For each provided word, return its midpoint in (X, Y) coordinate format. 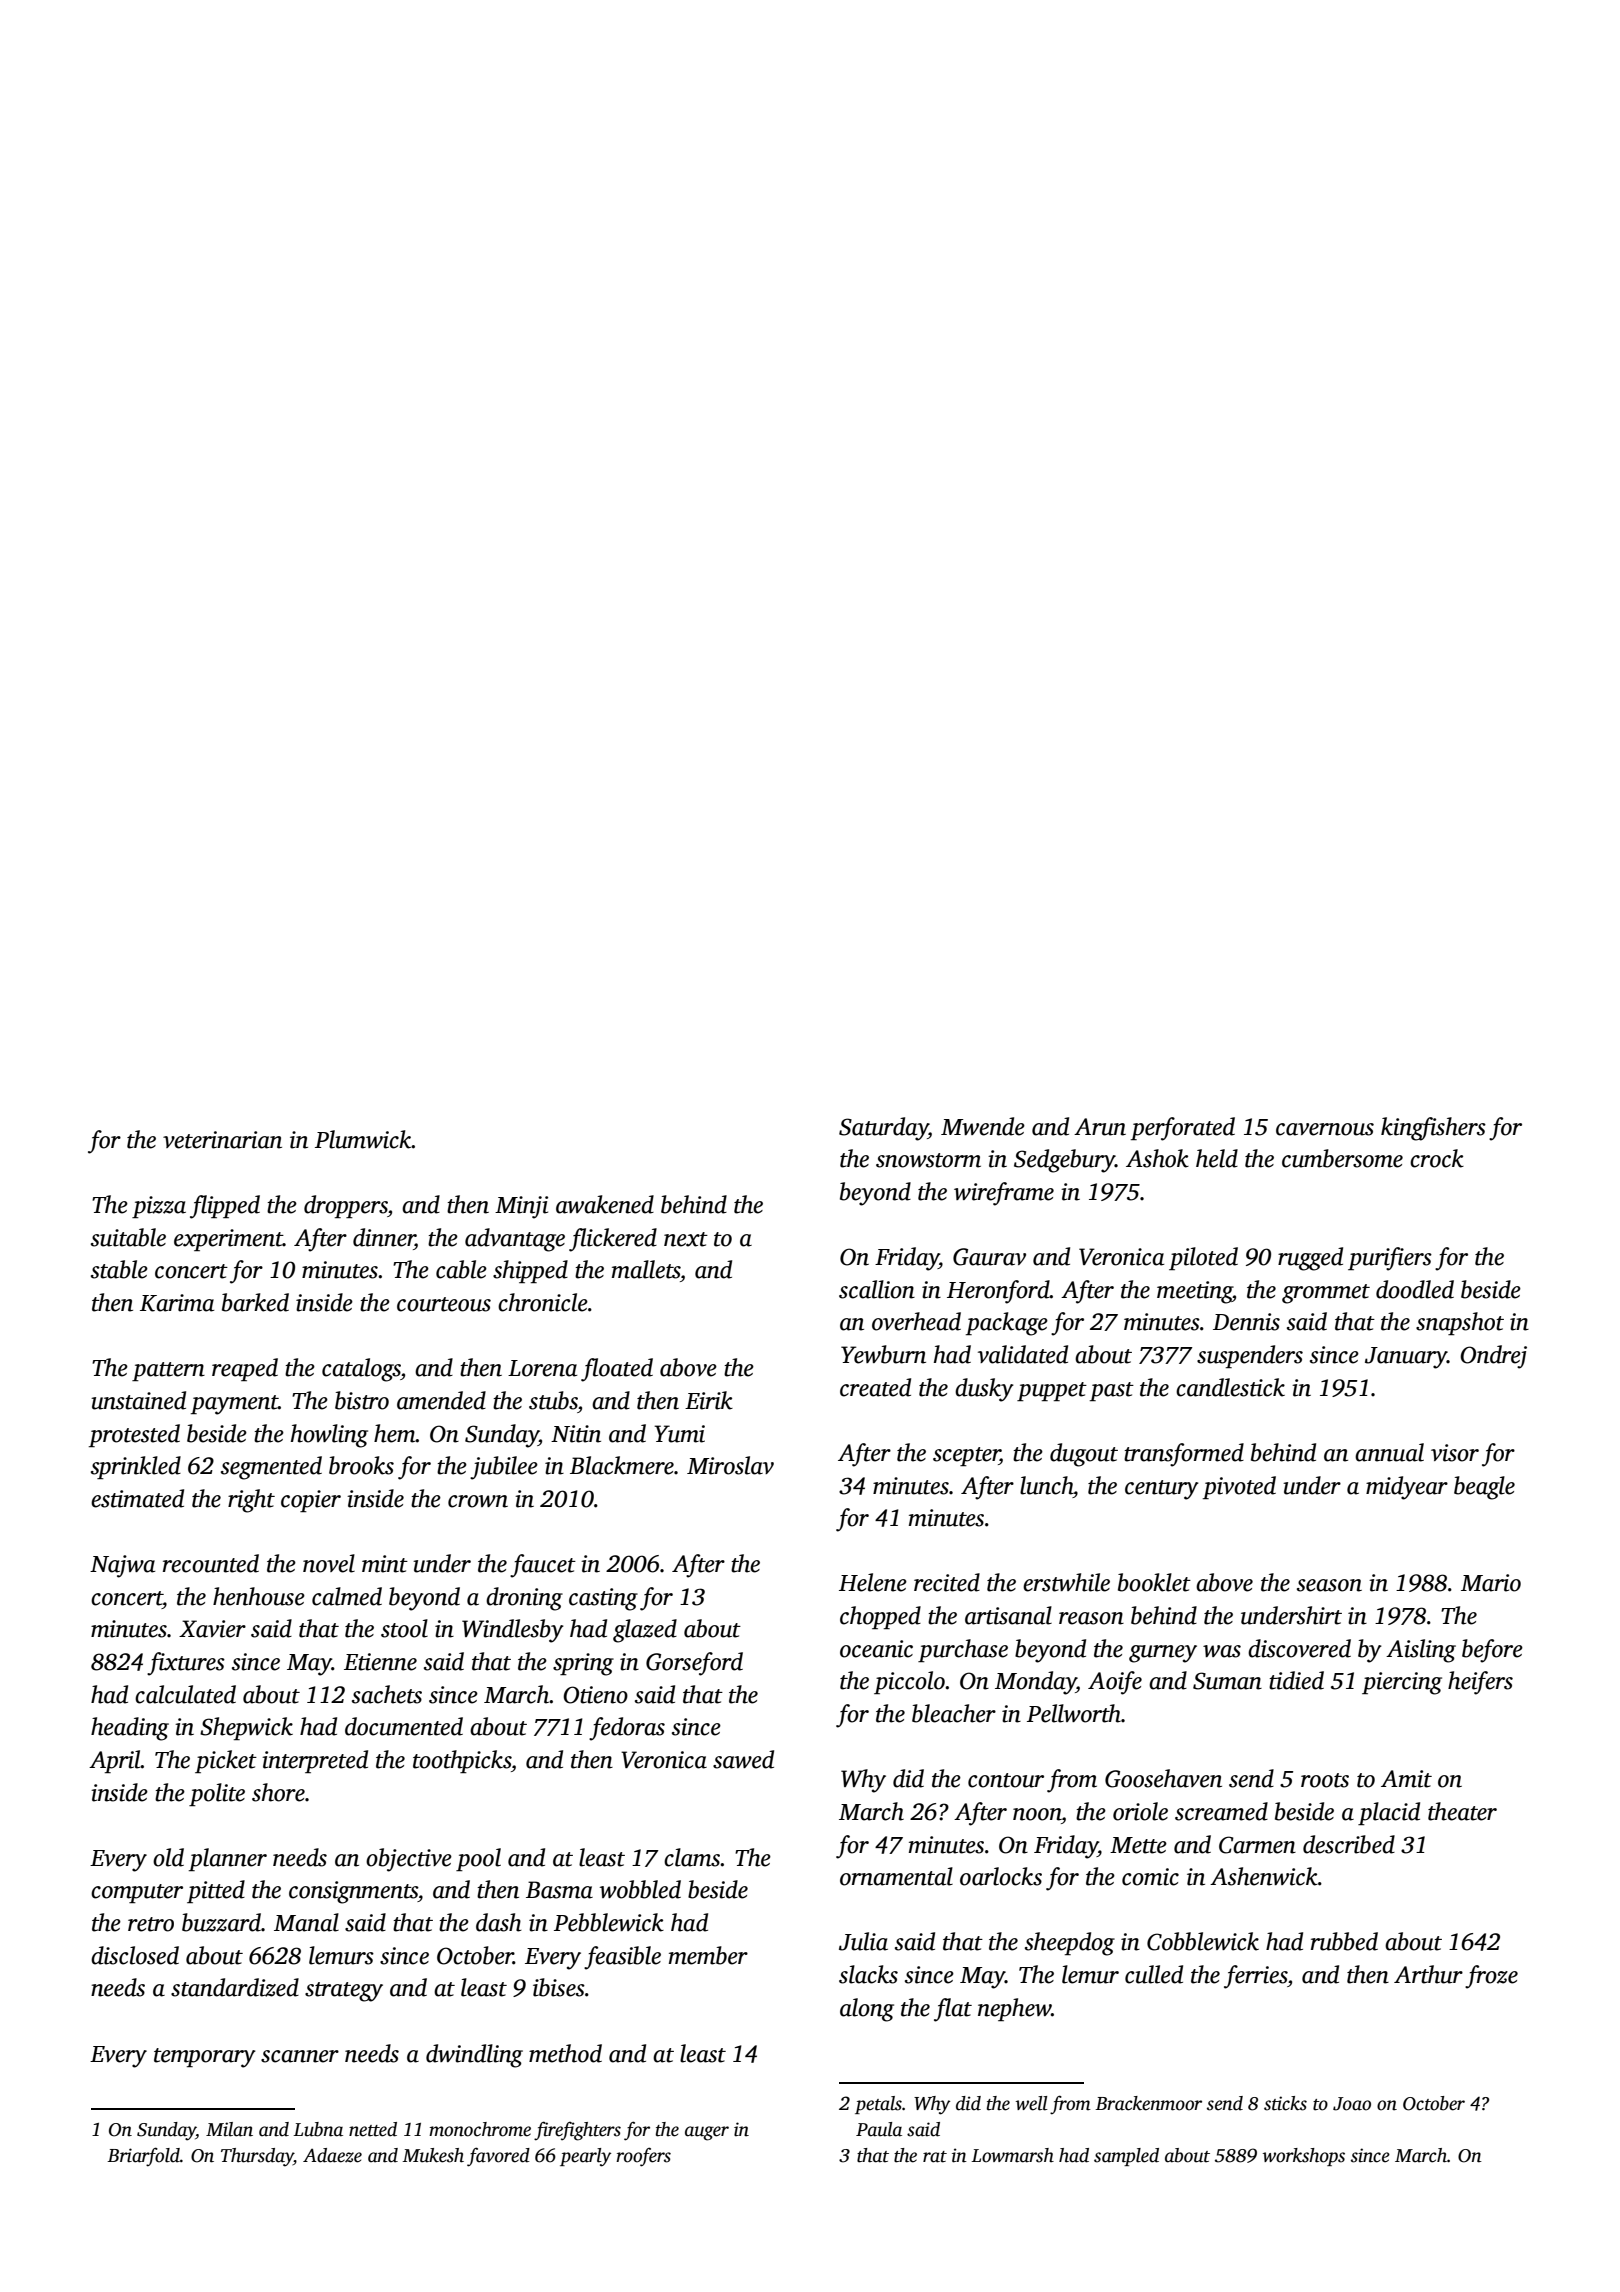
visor (1455, 1453)
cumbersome (1342, 1158)
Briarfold (143, 2157)
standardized (235, 1987)
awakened (605, 1204)
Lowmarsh (1012, 2155)
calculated (185, 1694)
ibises (559, 1987)
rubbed (1344, 1941)
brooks (361, 1465)
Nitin (576, 1434)
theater (1462, 1811)
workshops (1304, 2157)
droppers (346, 1206)
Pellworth (1074, 1713)
